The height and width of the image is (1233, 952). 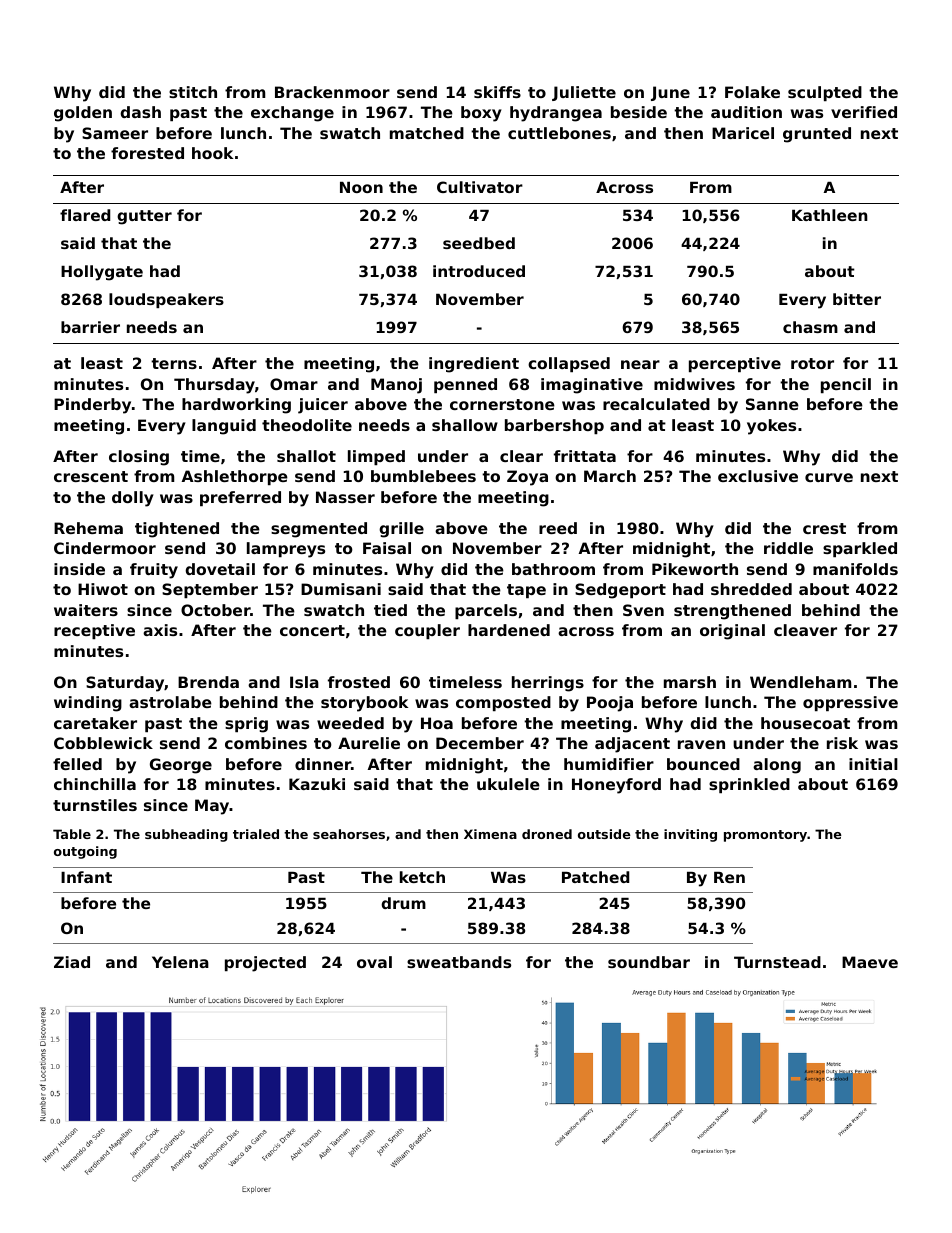 What do you see at coordinates (193, 92) in the image?
I see `stitch` at bounding box center [193, 92].
